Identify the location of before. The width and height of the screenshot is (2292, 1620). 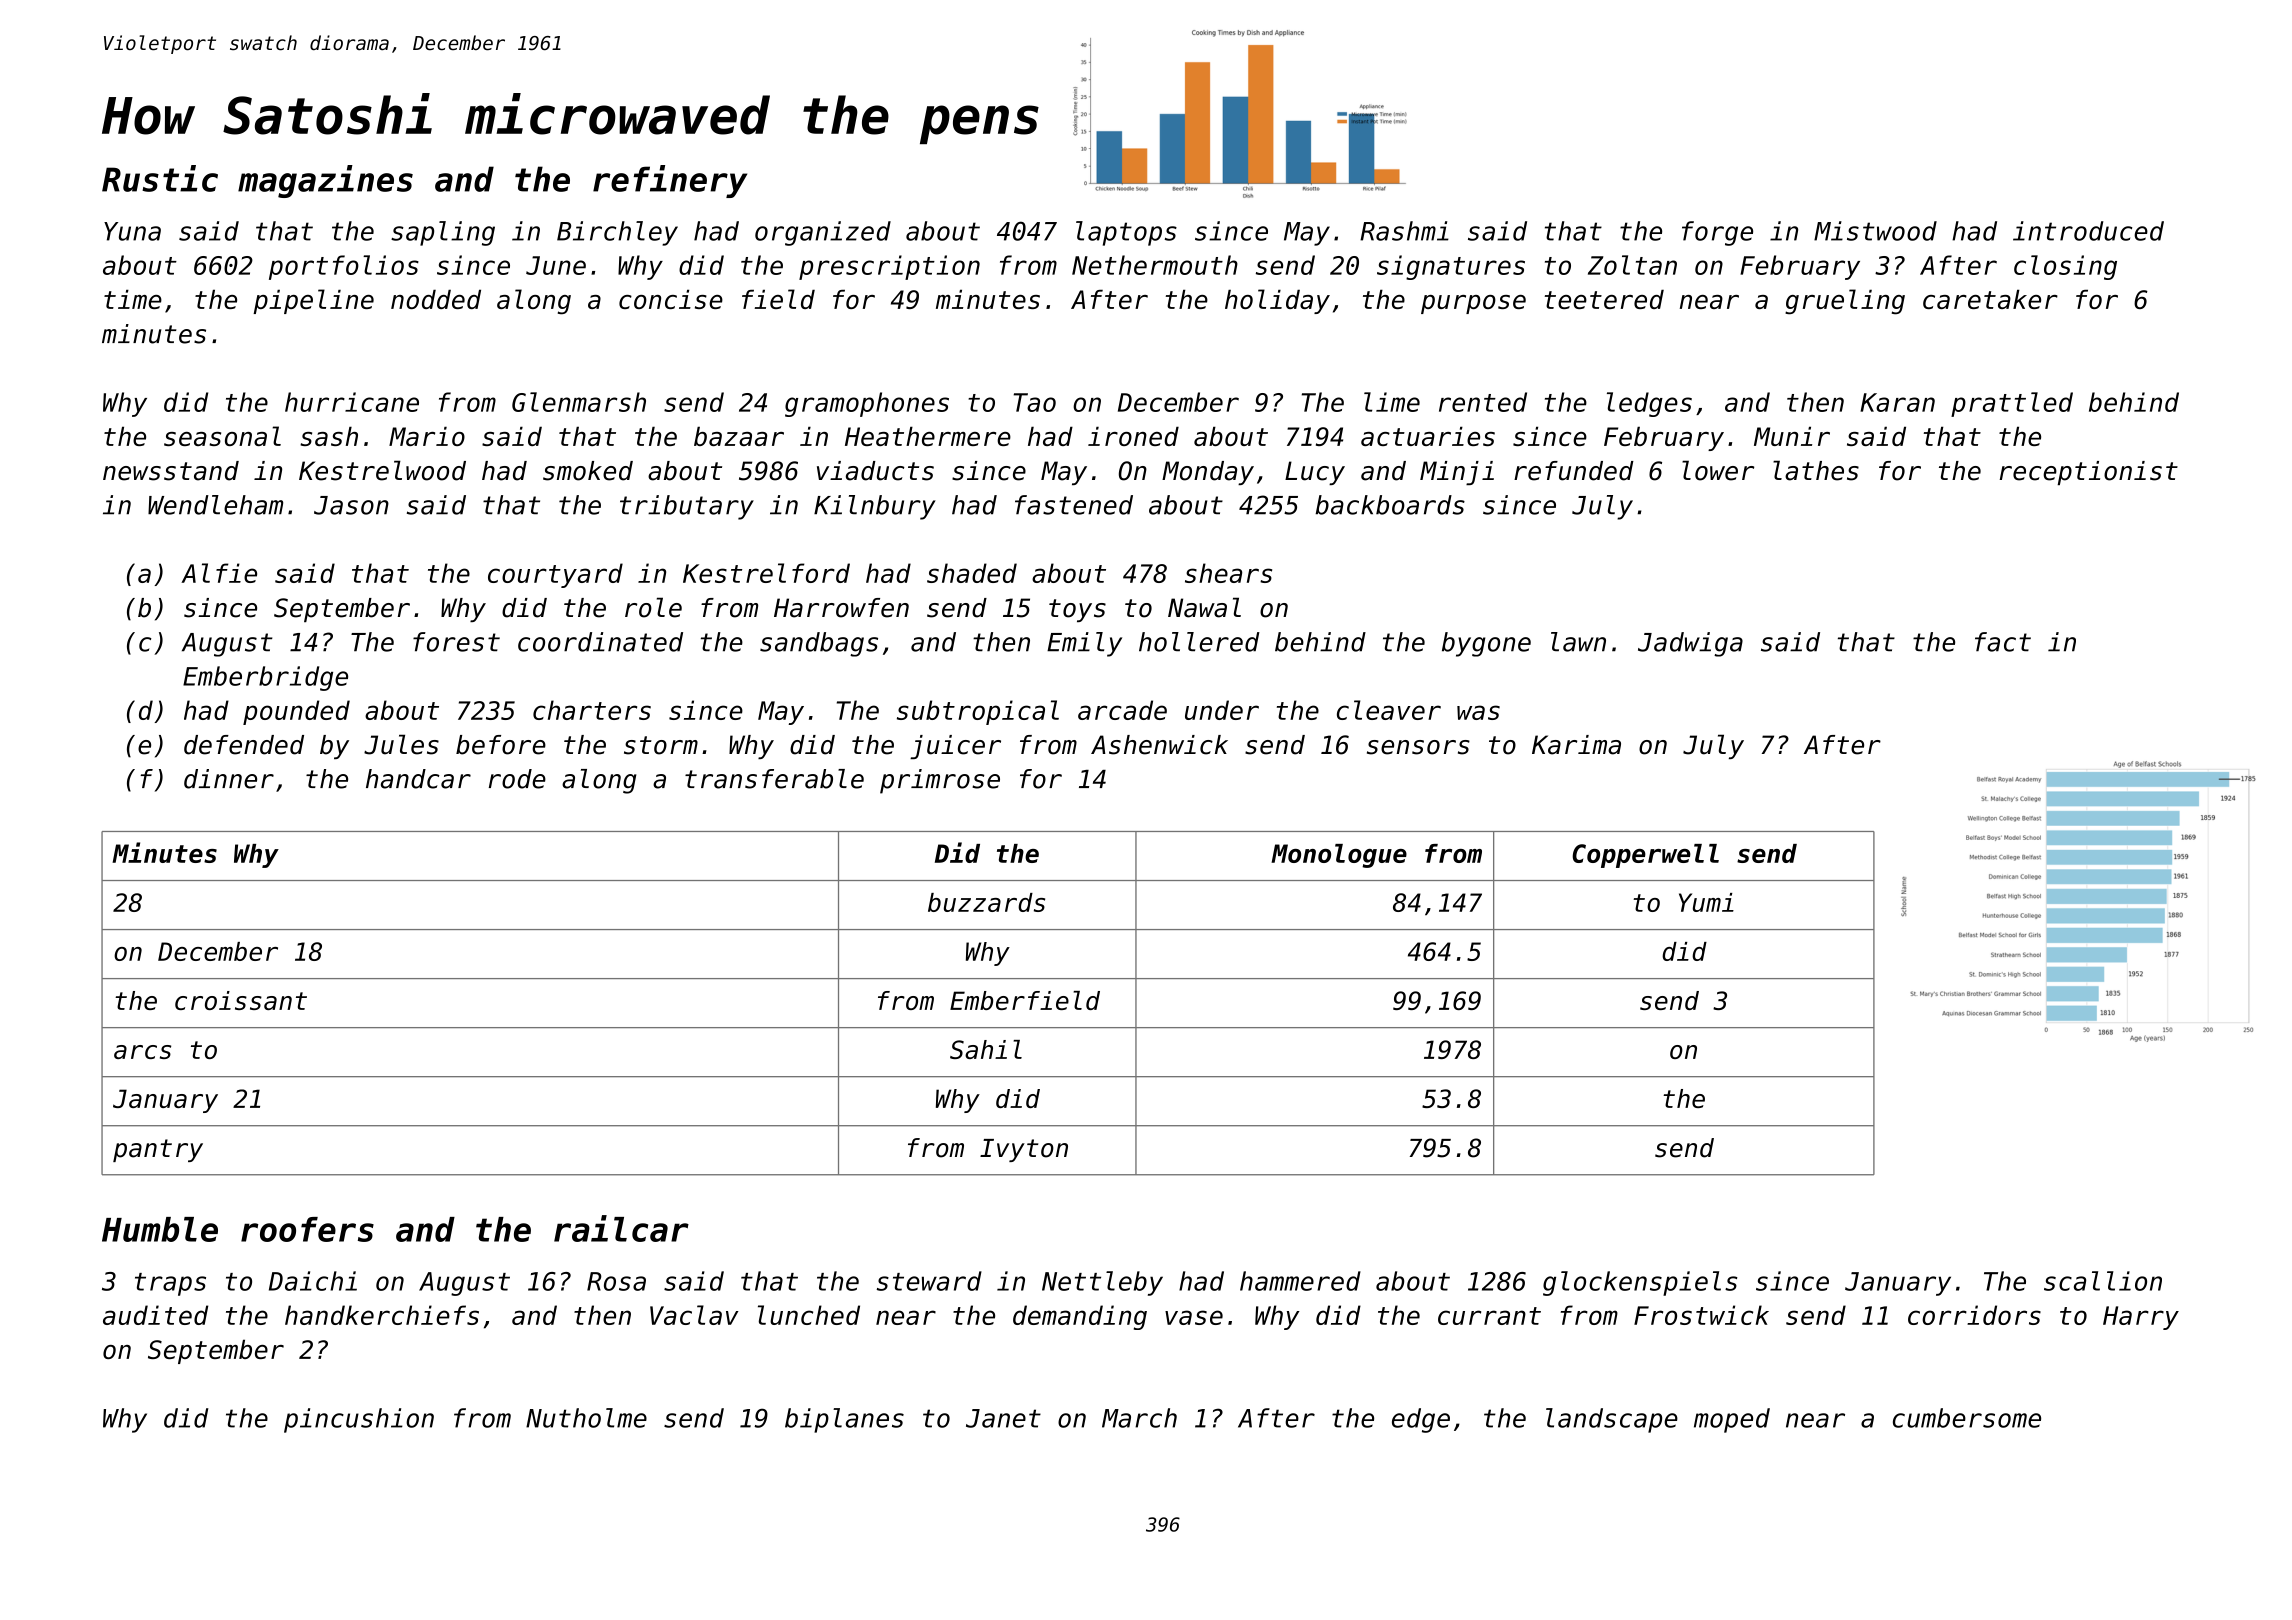
(501, 745).
